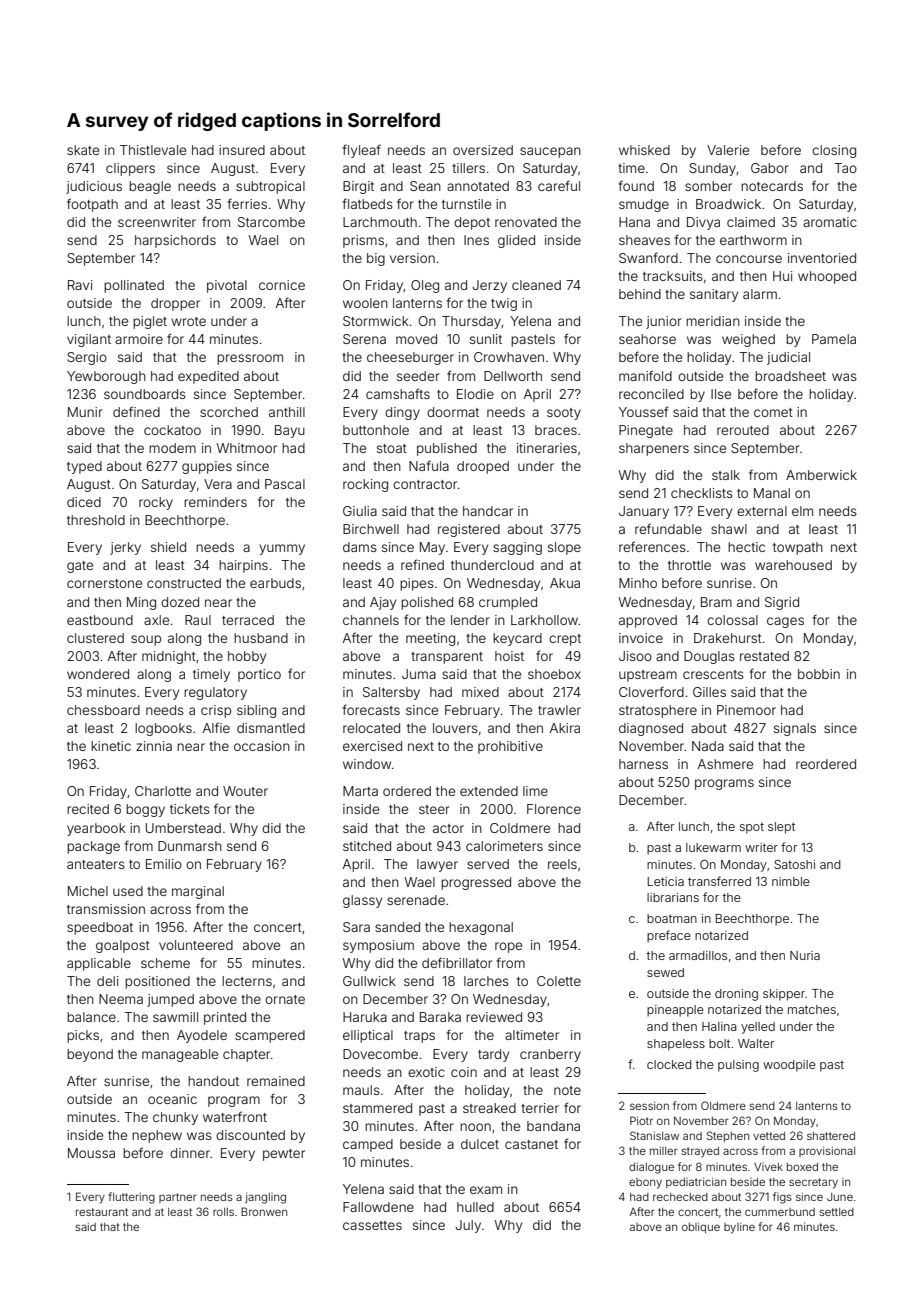  I want to click on hairpins, so click(243, 566).
